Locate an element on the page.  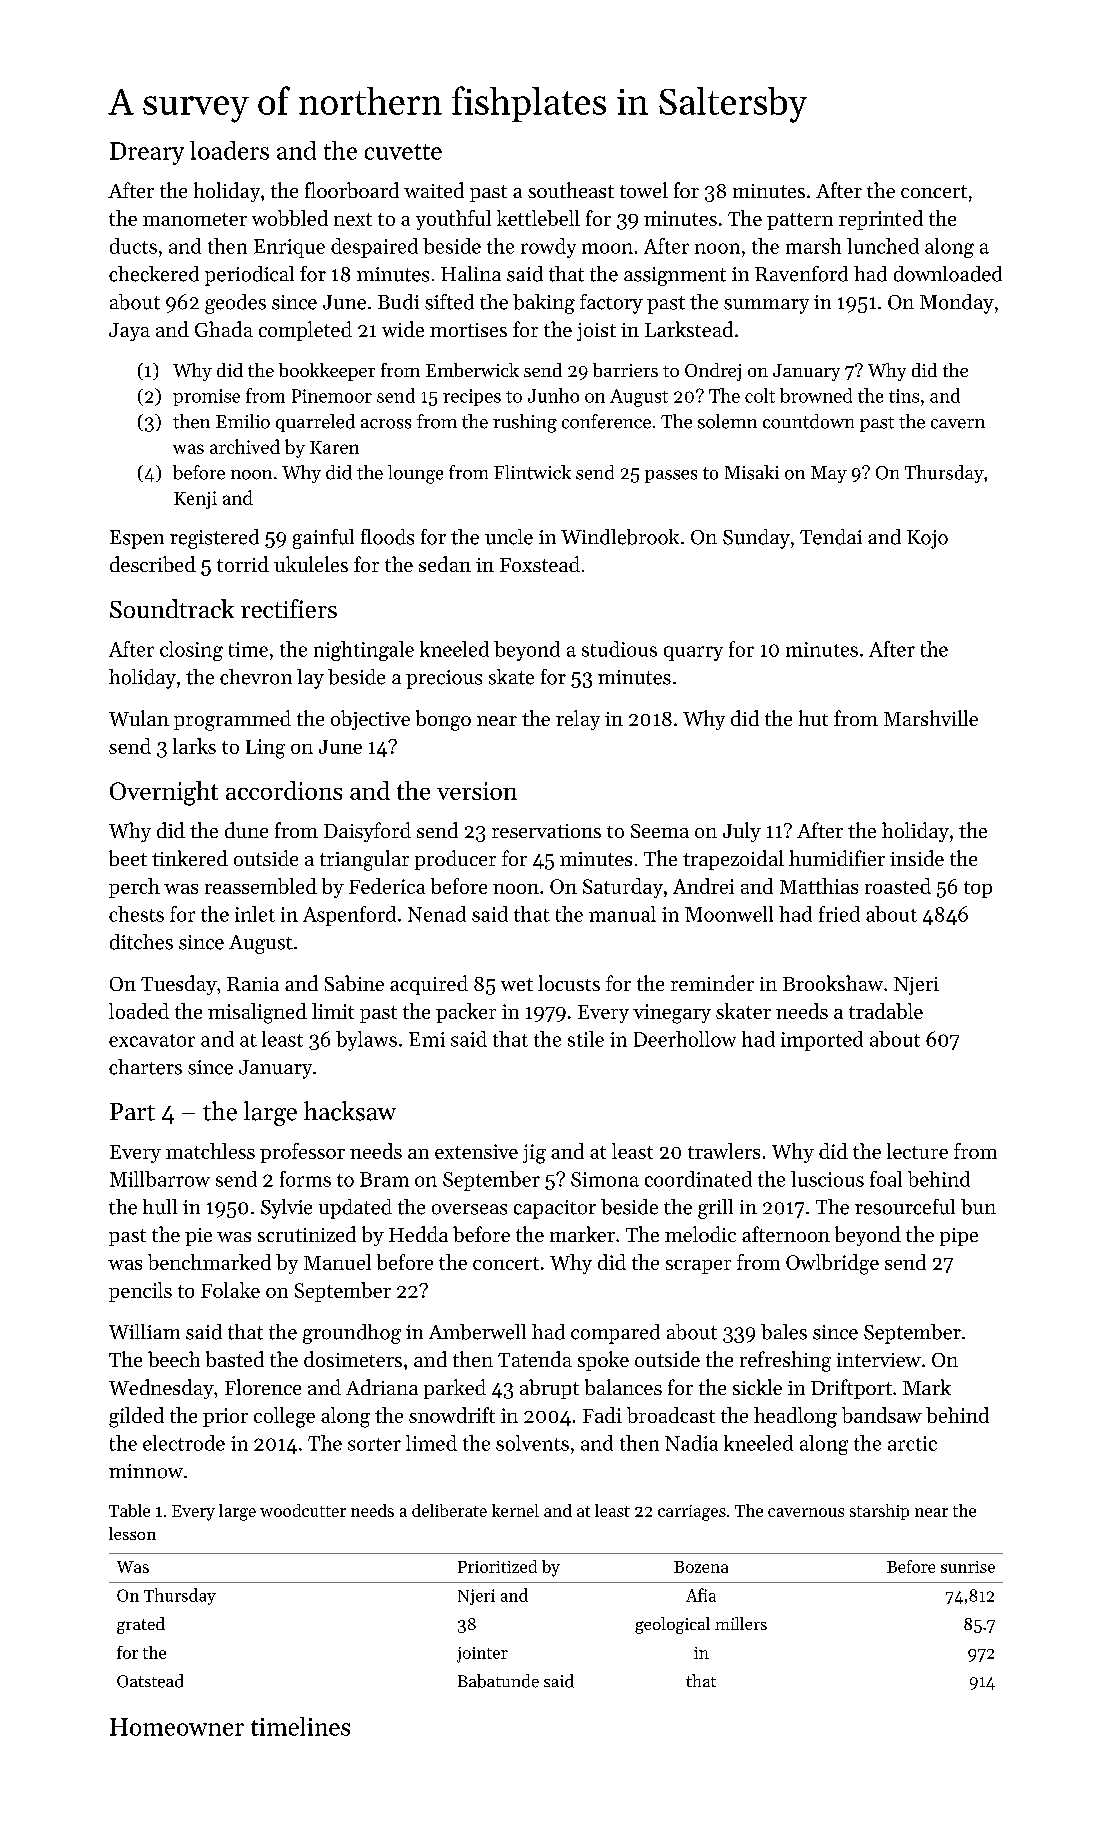
kernel is located at coordinates (515, 1510).
